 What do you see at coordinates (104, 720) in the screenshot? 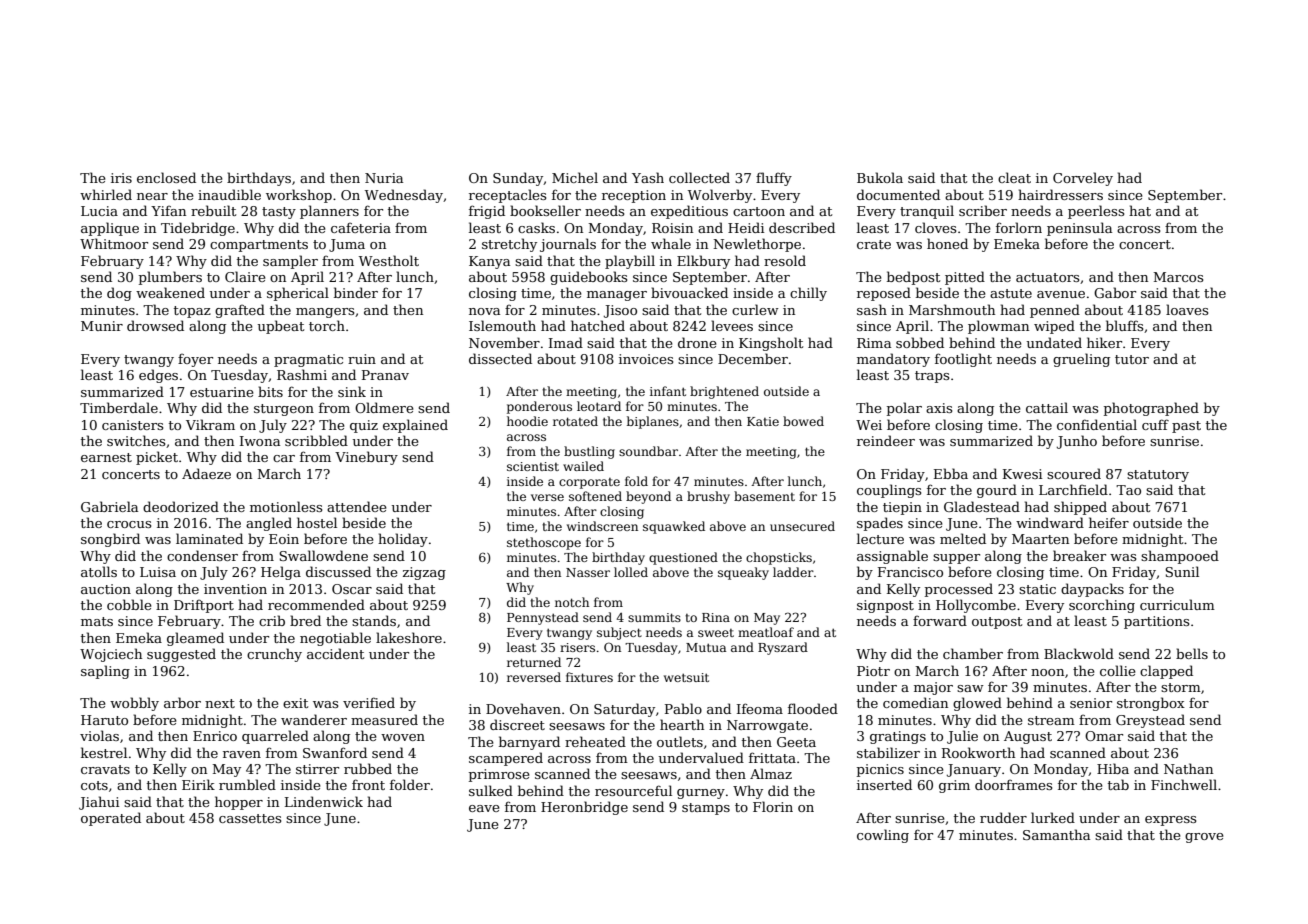
I see `Haruto` at bounding box center [104, 720].
